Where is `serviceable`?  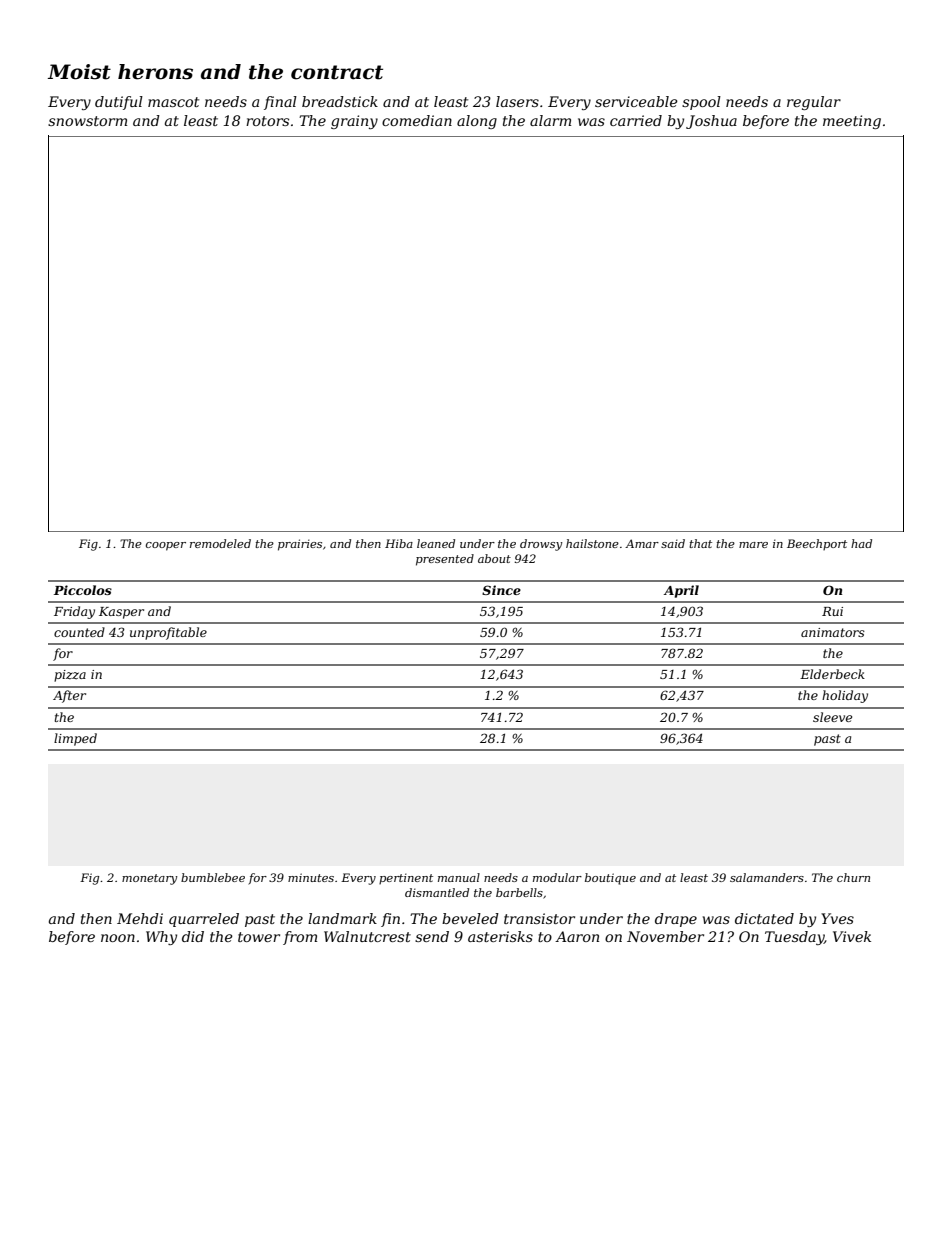 serviceable is located at coordinates (636, 101).
